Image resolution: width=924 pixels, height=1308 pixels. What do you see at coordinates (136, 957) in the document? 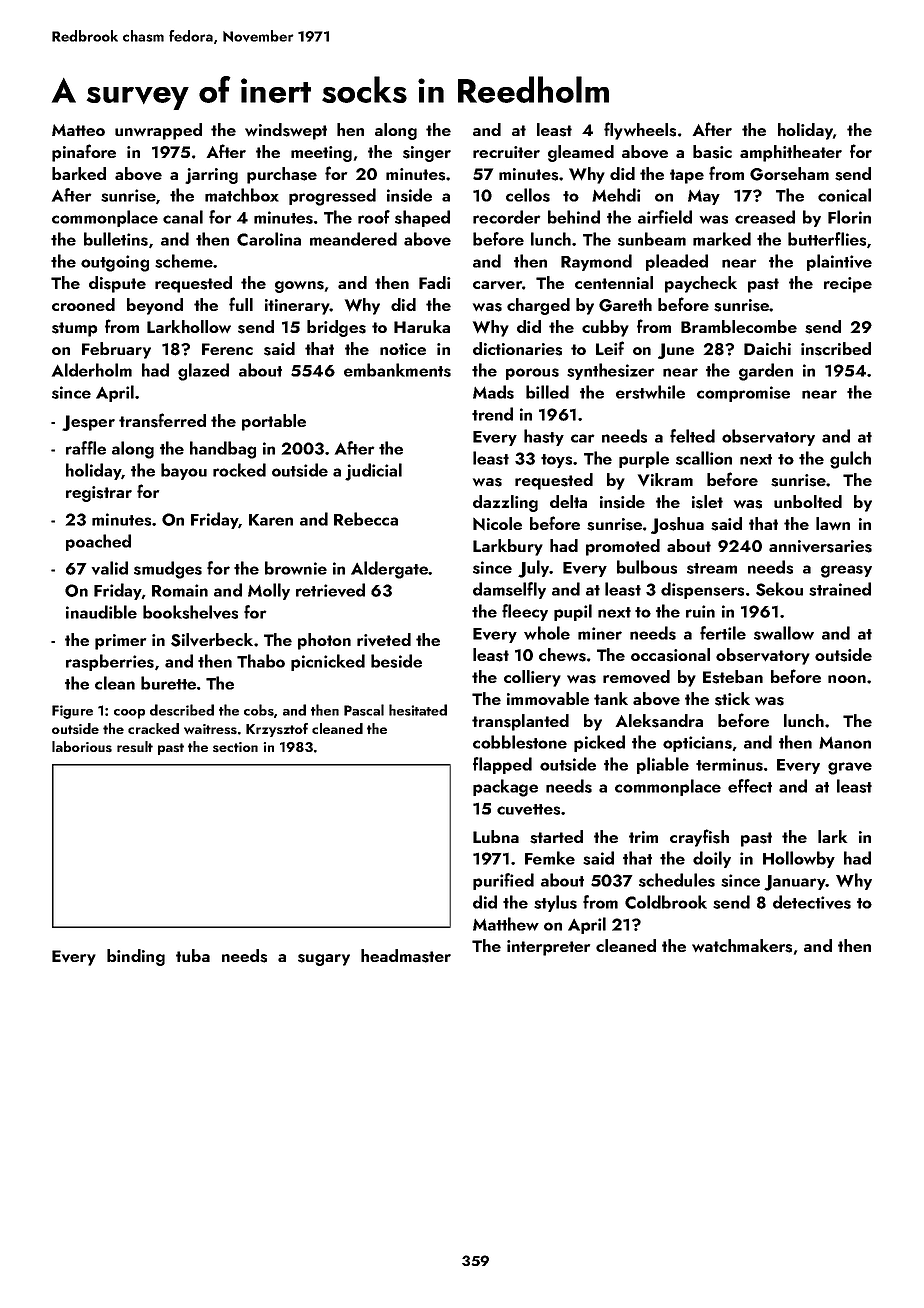
I see `binding` at bounding box center [136, 957].
